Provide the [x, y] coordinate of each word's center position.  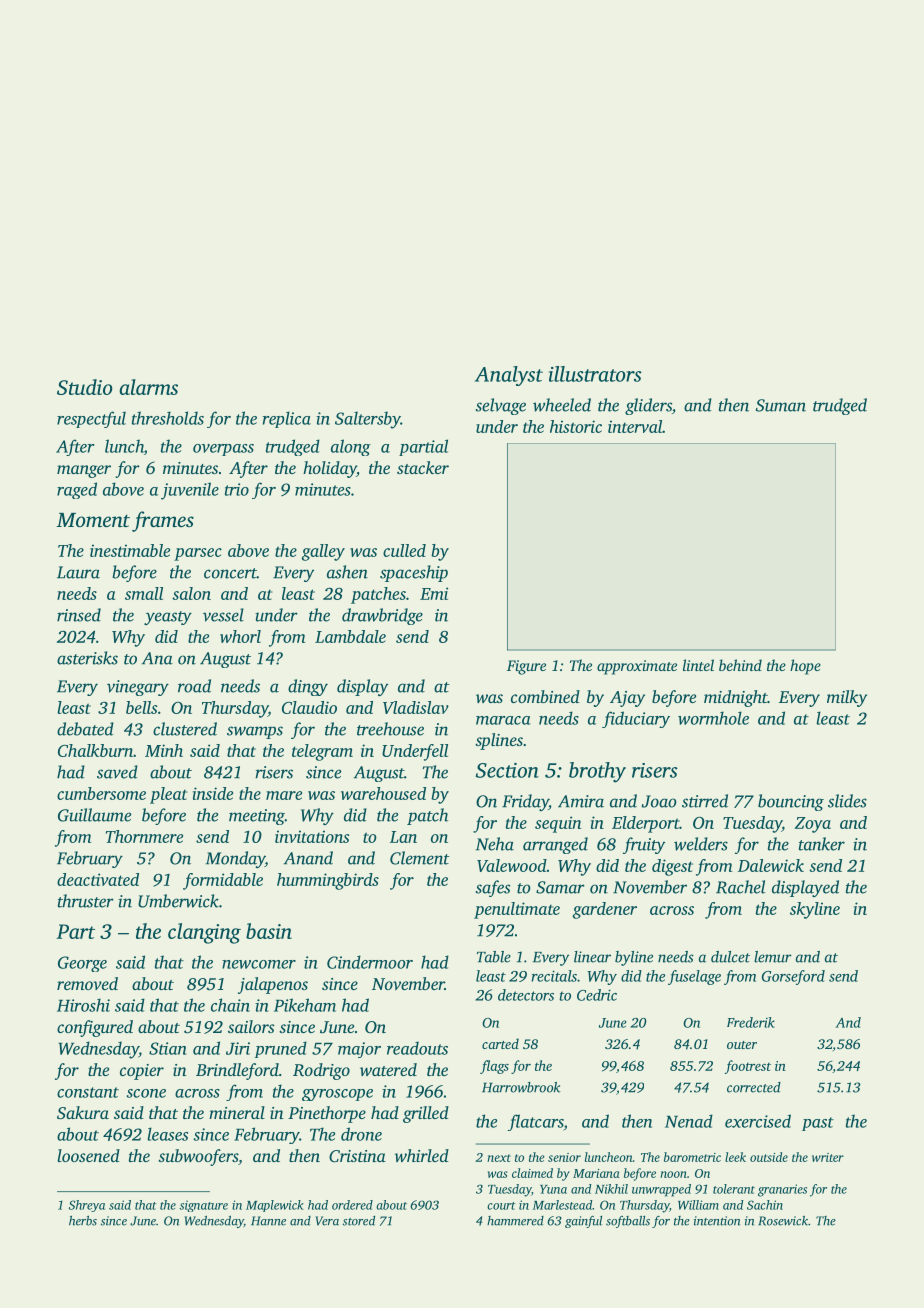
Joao [659, 801]
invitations [312, 836]
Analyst [509, 376]
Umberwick [178, 901]
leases [167, 1134]
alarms [148, 387]
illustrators [595, 374]
